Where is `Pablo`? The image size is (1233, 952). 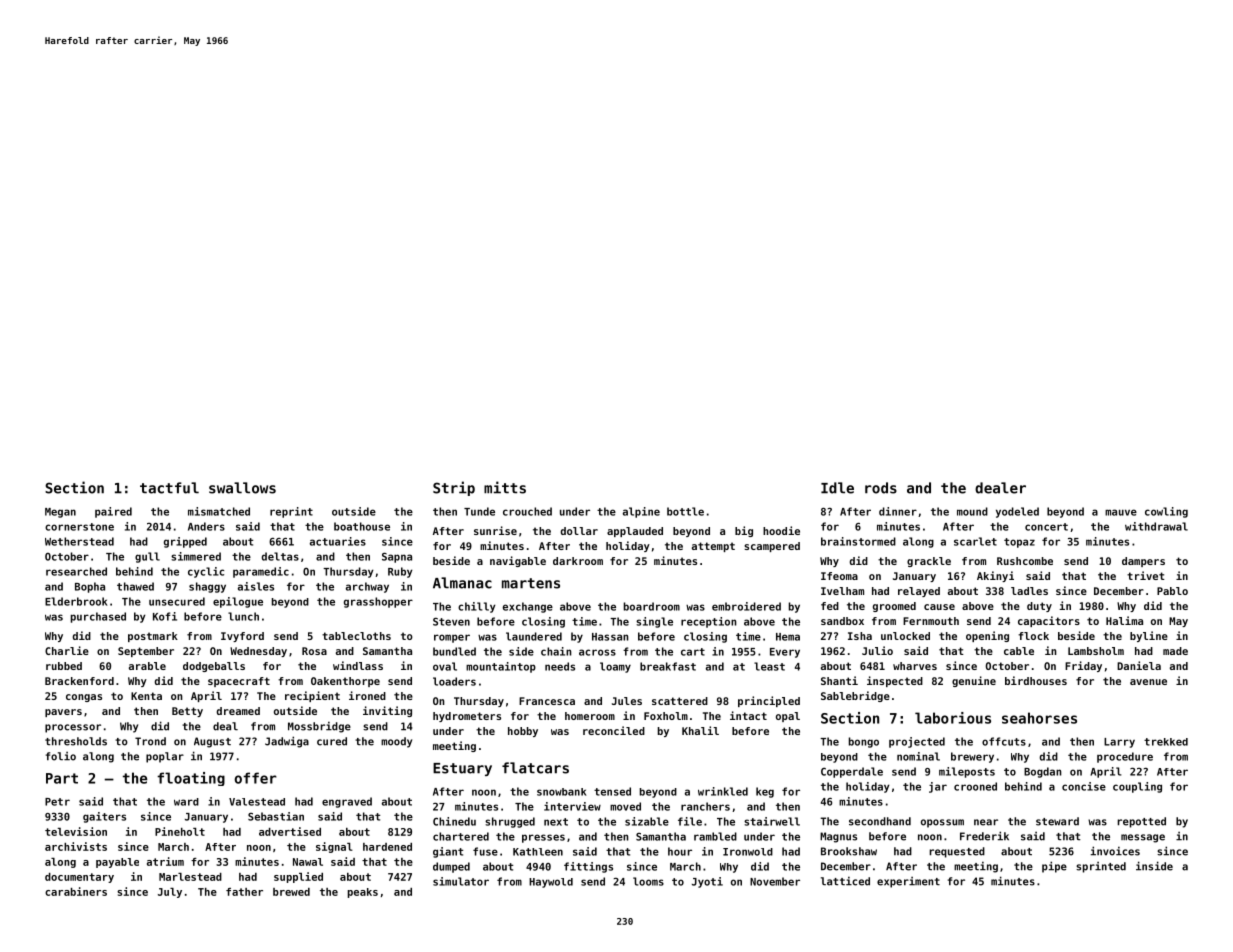
Pablo is located at coordinates (1172, 591).
